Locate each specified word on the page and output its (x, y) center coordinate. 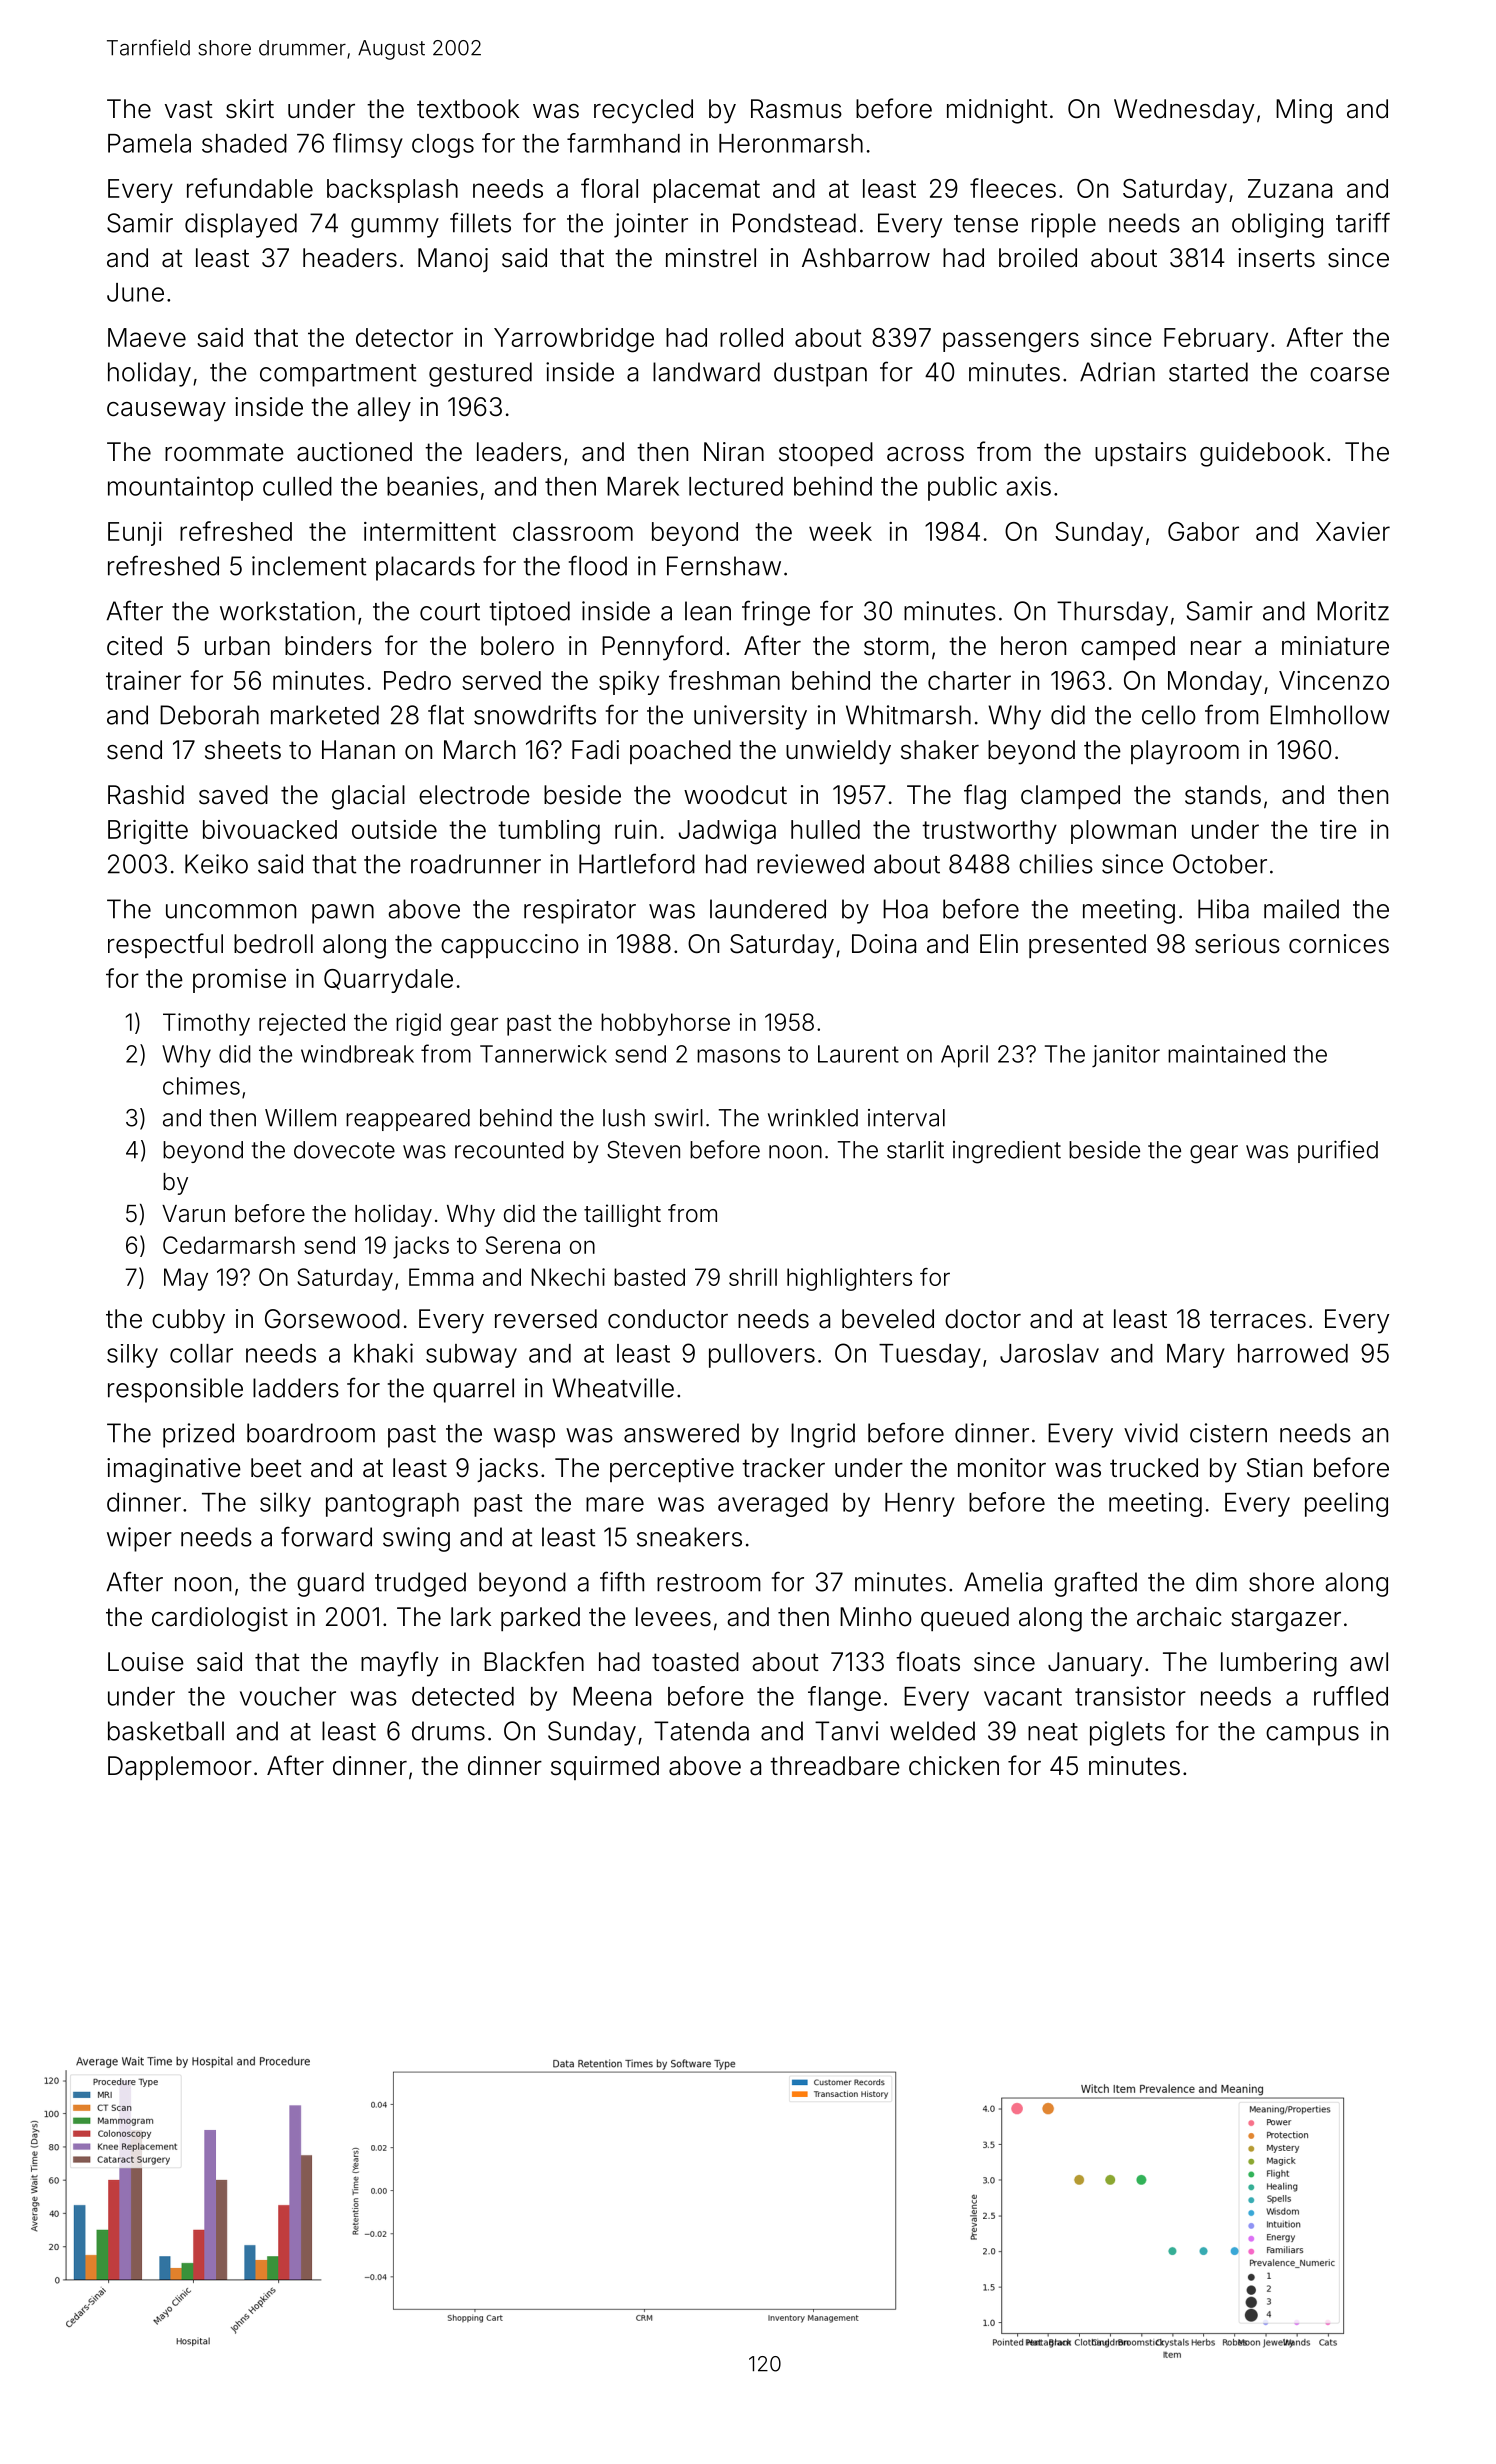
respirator (580, 911)
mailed (1301, 909)
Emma (441, 1277)
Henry (920, 1505)
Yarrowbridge (574, 340)
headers (350, 258)
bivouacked (270, 829)
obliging (1277, 225)
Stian (1274, 1468)
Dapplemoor (180, 1768)
